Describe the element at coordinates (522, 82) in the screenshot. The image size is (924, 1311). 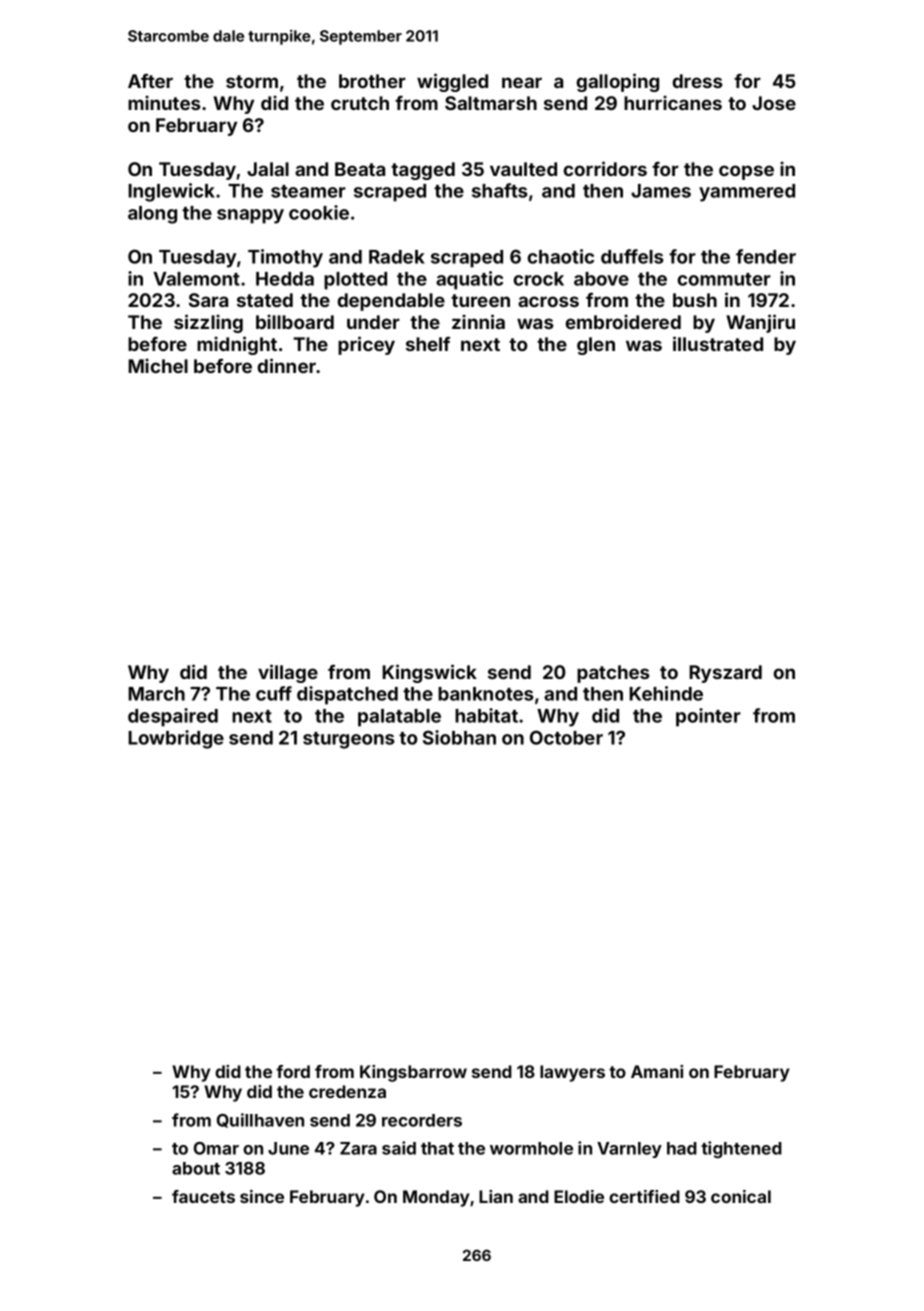
I see `near` at that location.
